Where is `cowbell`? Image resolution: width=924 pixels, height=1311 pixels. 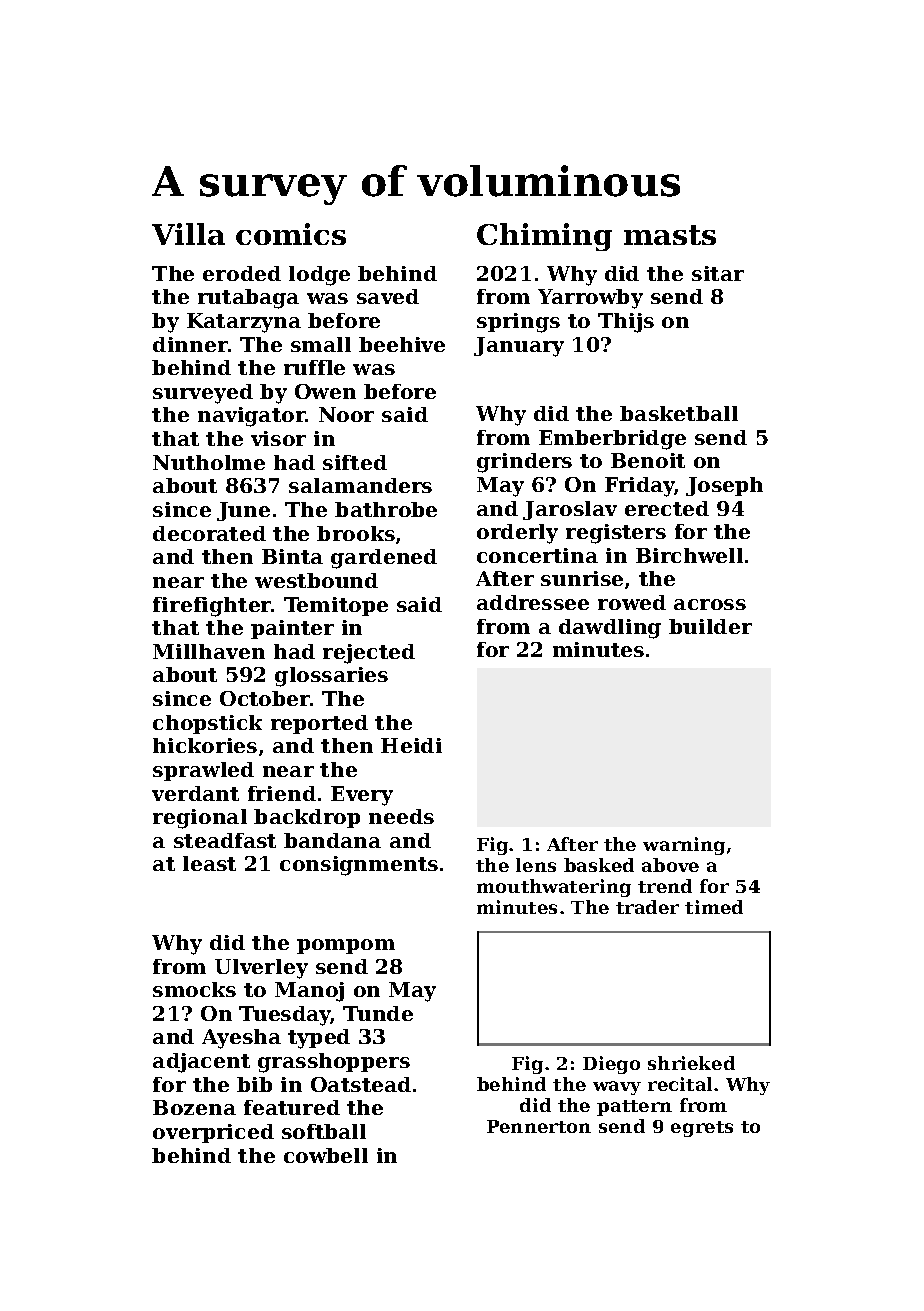 cowbell is located at coordinates (326, 1155).
